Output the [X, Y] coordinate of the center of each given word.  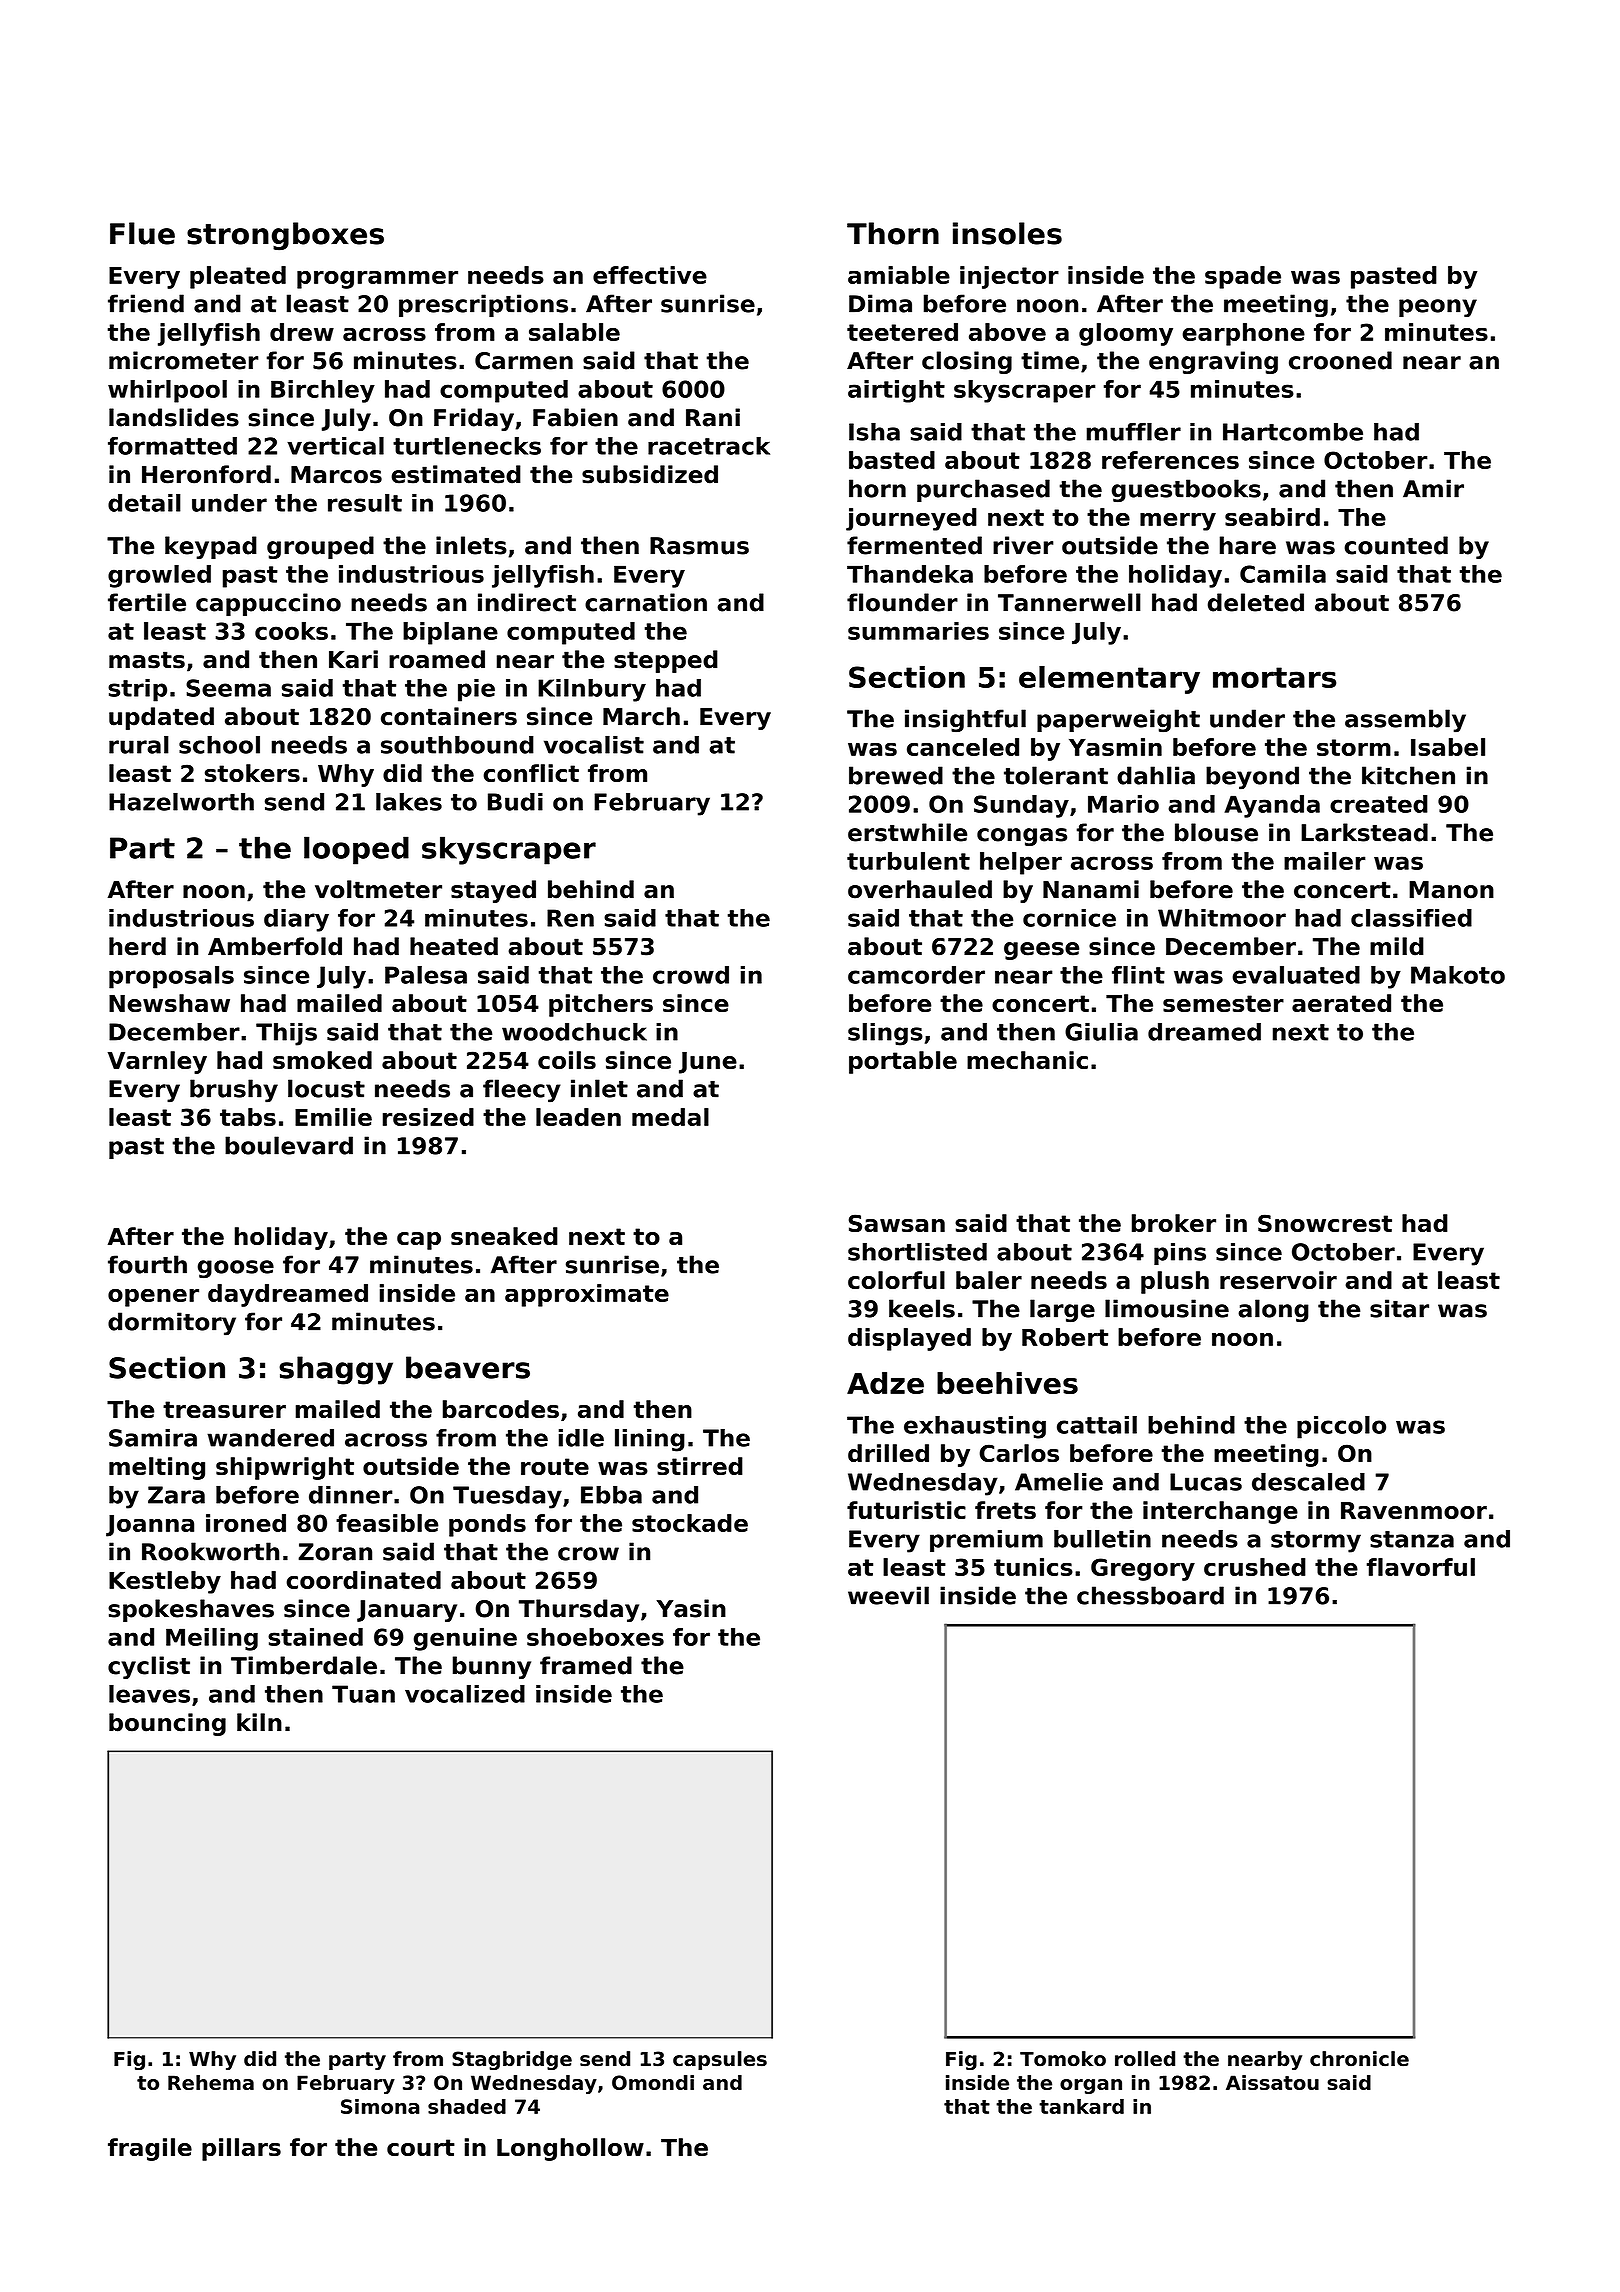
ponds [487, 1525]
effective [650, 275]
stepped [666, 661]
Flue [142, 233]
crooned [1340, 360]
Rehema [211, 2082]
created [1379, 804]
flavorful [1421, 1567]
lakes [409, 802]
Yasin [691, 1608]
